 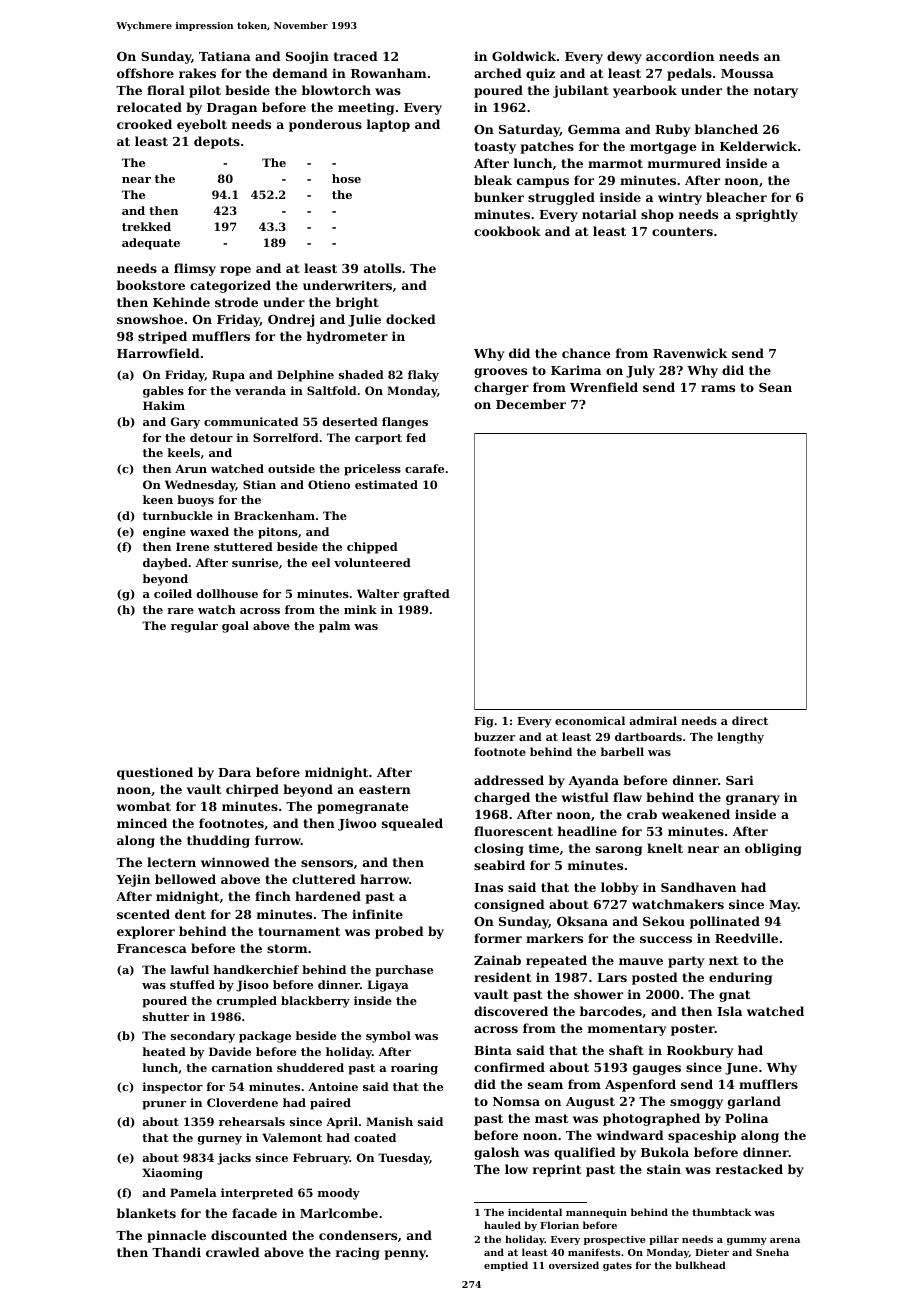 I want to click on December, so click(x=531, y=404).
